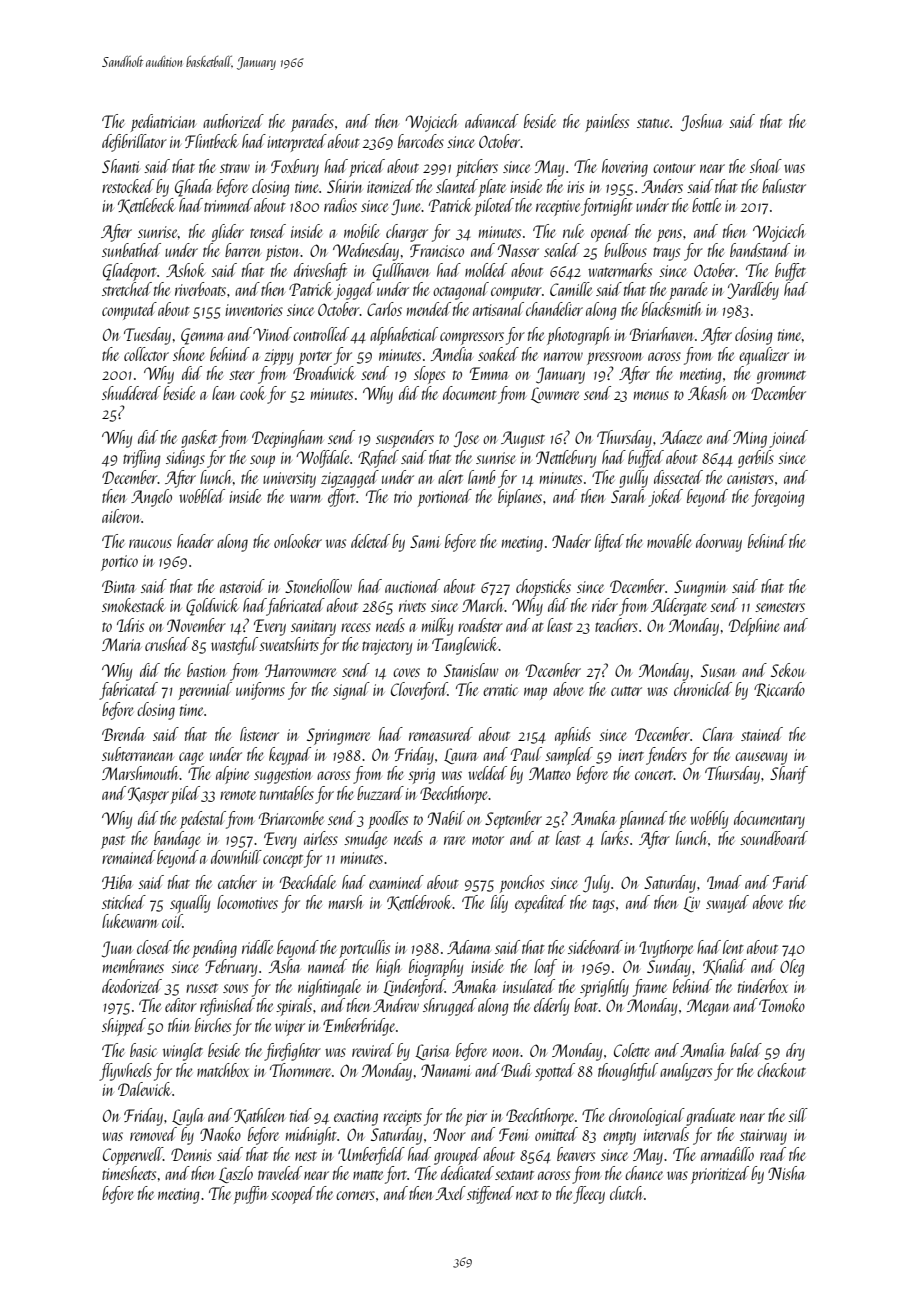 The width and height of the image is (908, 1316). I want to click on opened, so click(610, 233).
